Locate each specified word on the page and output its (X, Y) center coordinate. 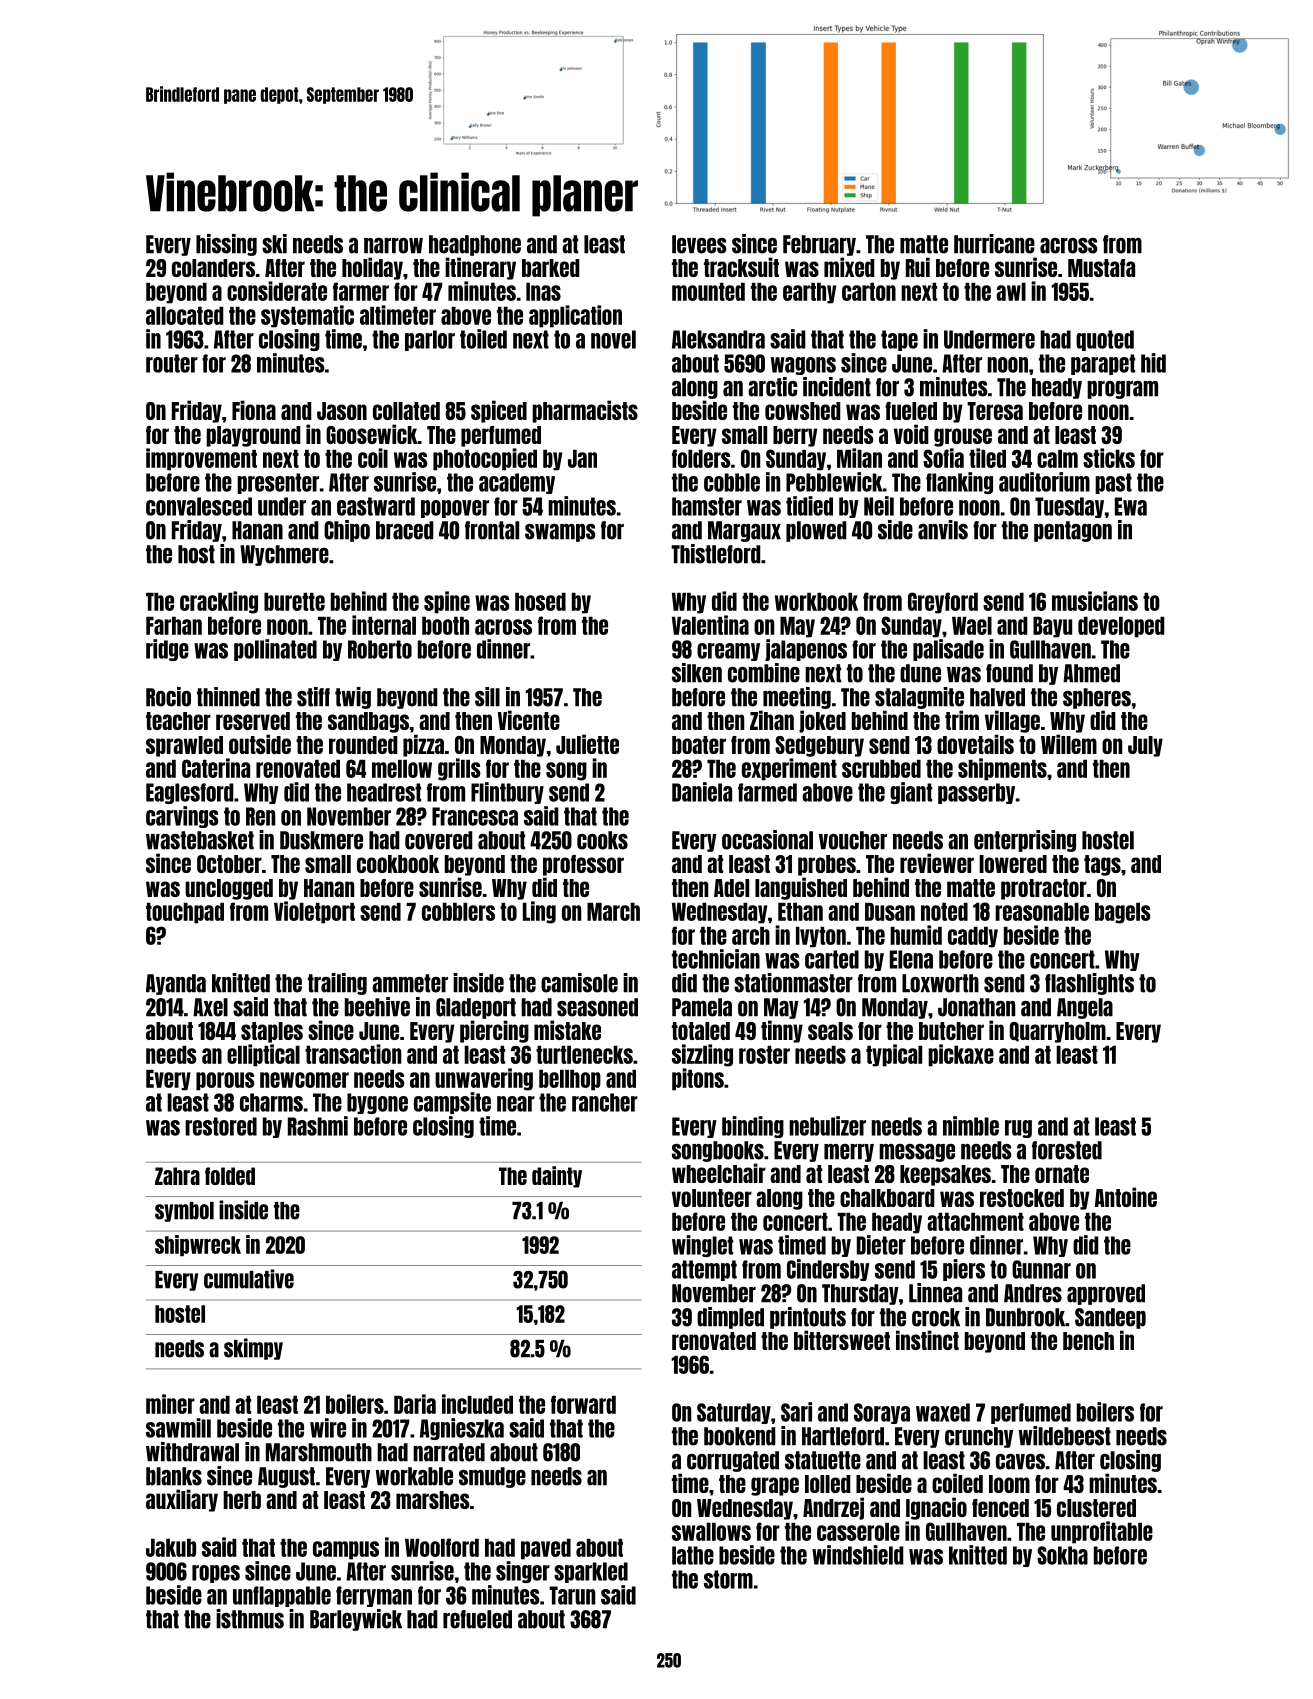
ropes (216, 1574)
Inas (543, 292)
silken (697, 673)
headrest (384, 792)
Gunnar (1041, 1269)
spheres (1097, 698)
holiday (372, 268)
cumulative (249, 1279)
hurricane (994, 244)
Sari (796, 1412)
